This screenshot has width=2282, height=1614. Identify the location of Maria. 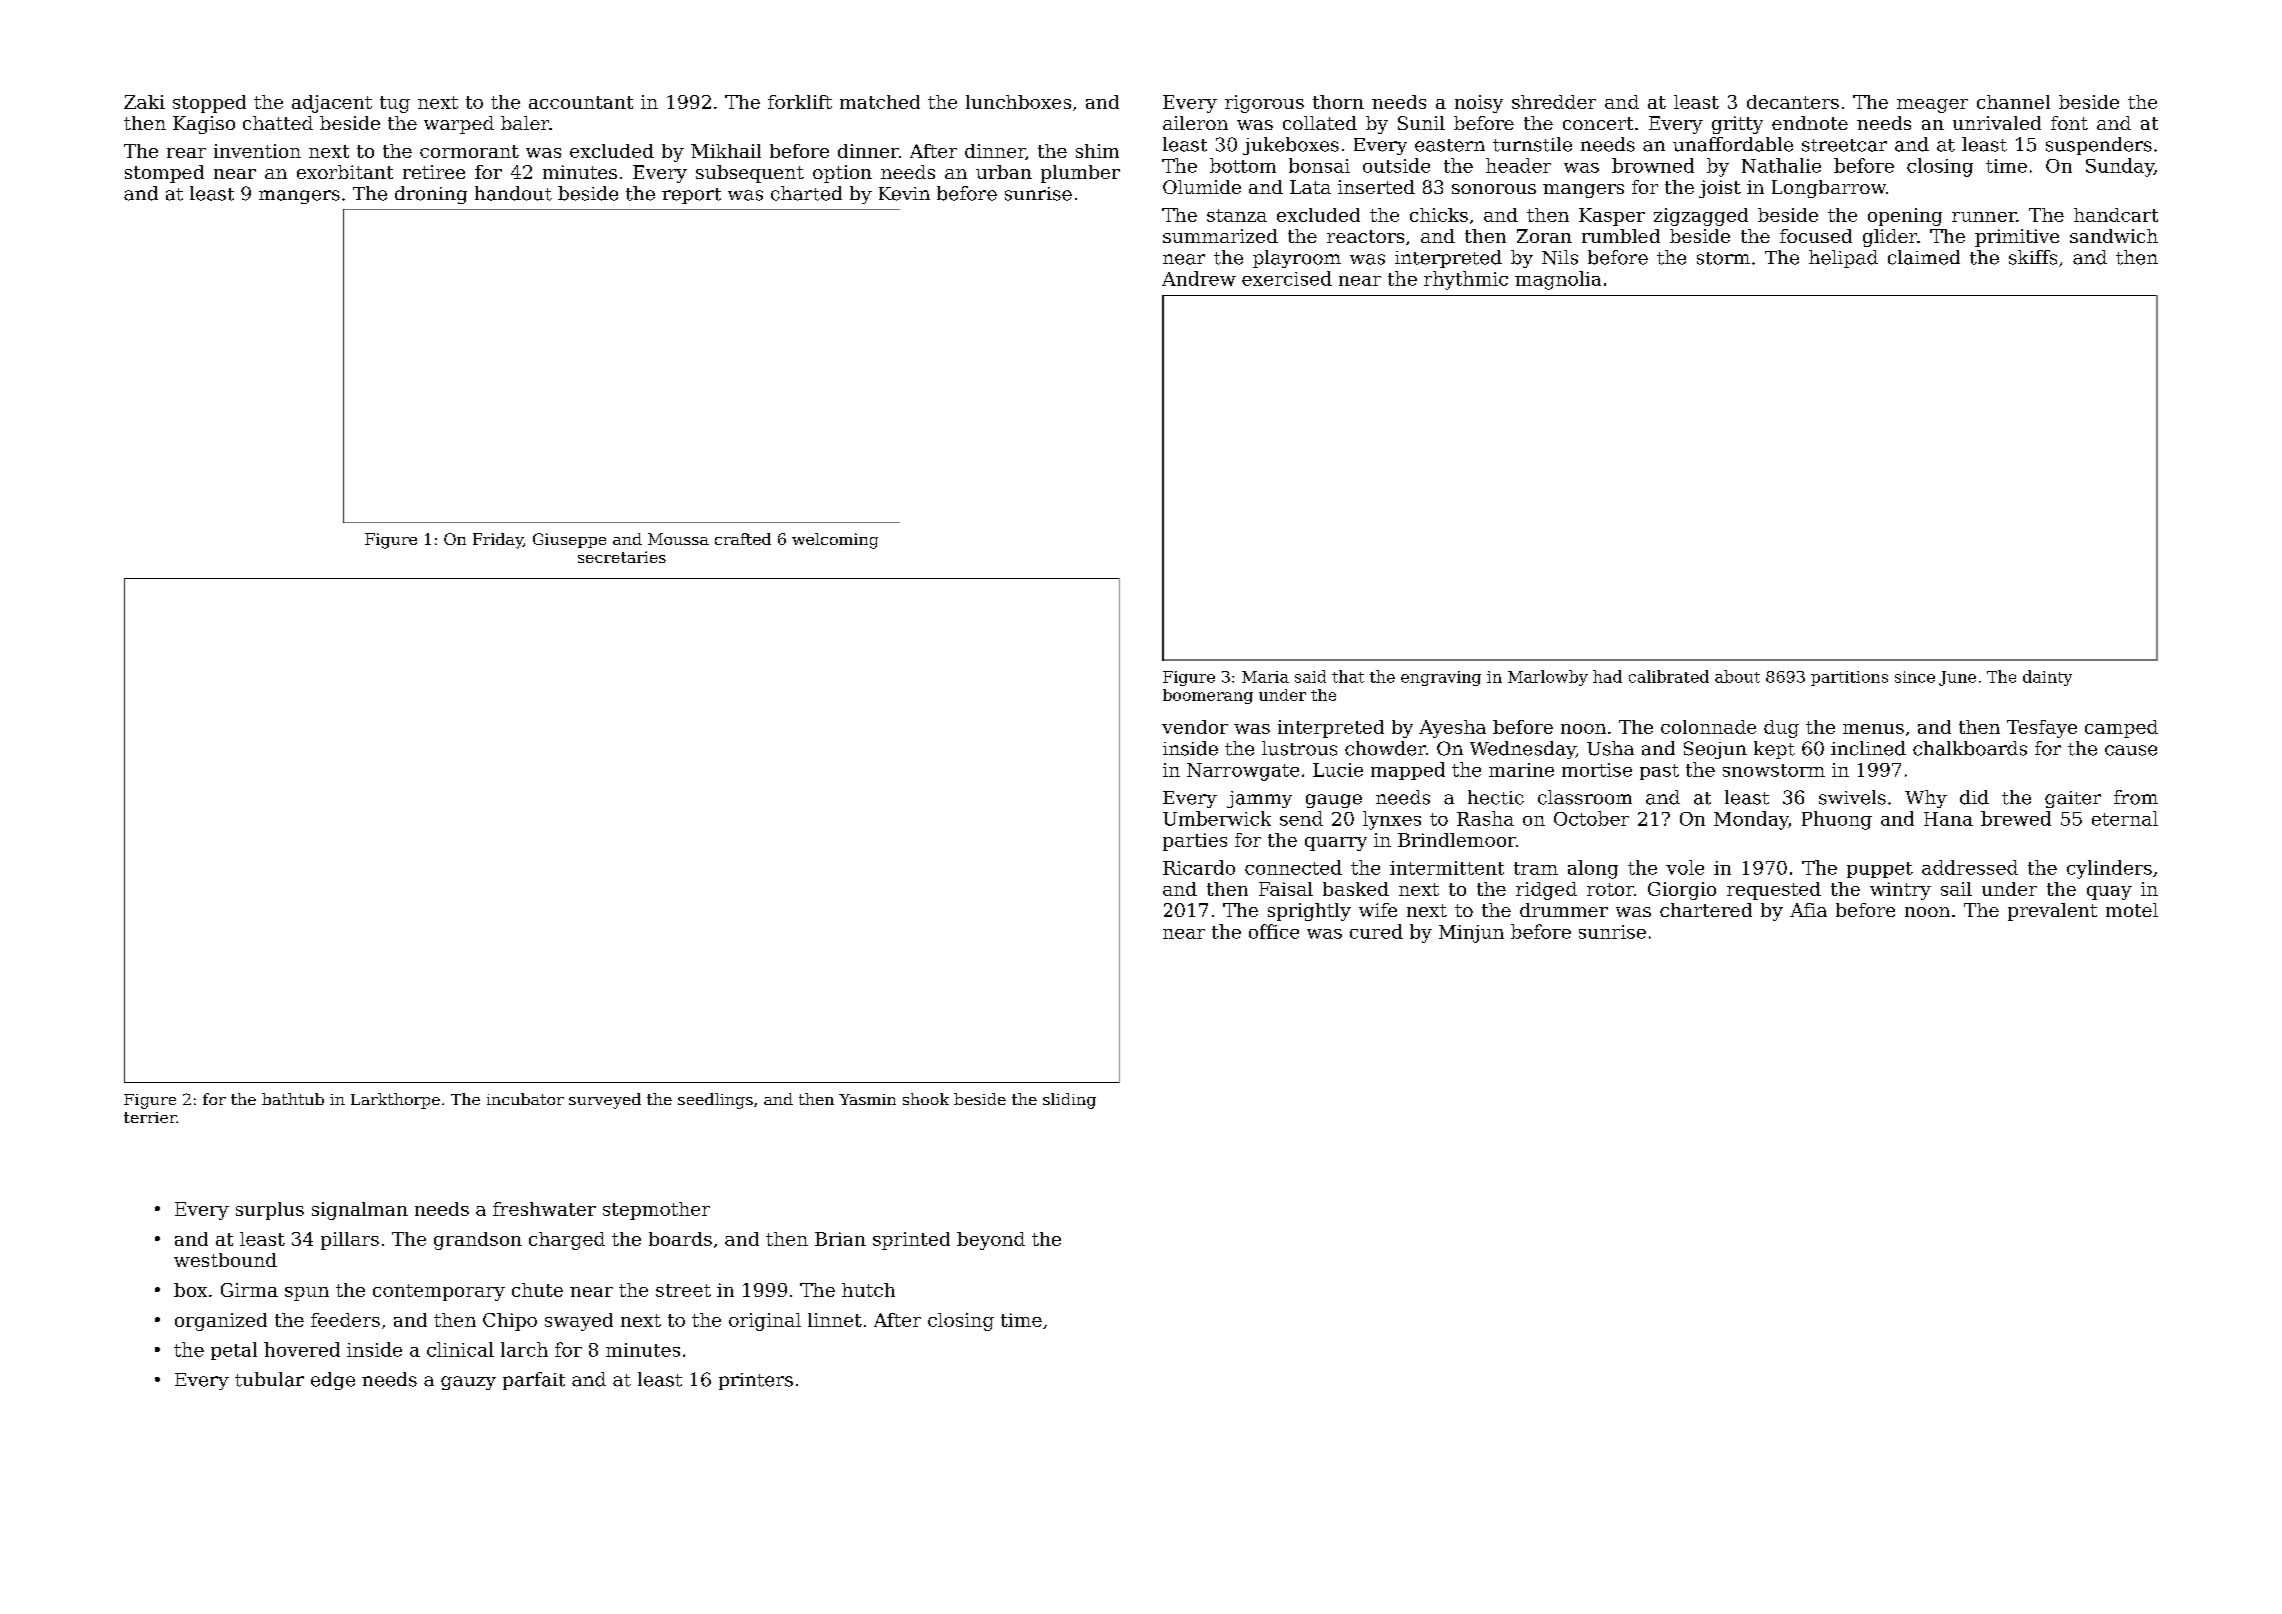
(1265, 677).
